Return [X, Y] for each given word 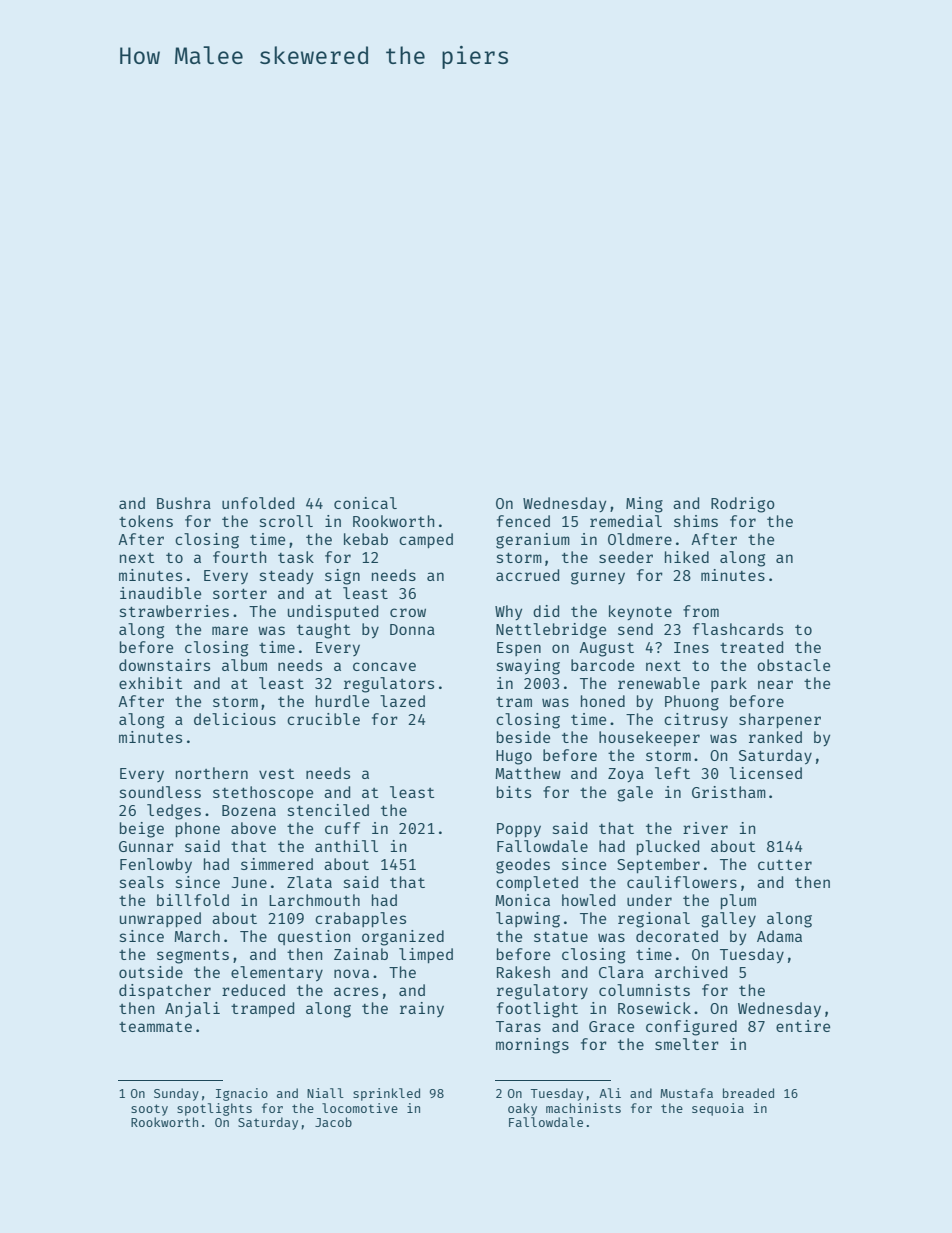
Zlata [309, 882]
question [314, 937]
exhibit [151, 683]
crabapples [360, 919]
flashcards [738, 629]
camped [426, 540]
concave [384, 666]
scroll [286, 521]
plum [738, 901]
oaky [522, 1109]
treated [751, 647]
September [658, 865]
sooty [149, 1110]
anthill [346, 846]
